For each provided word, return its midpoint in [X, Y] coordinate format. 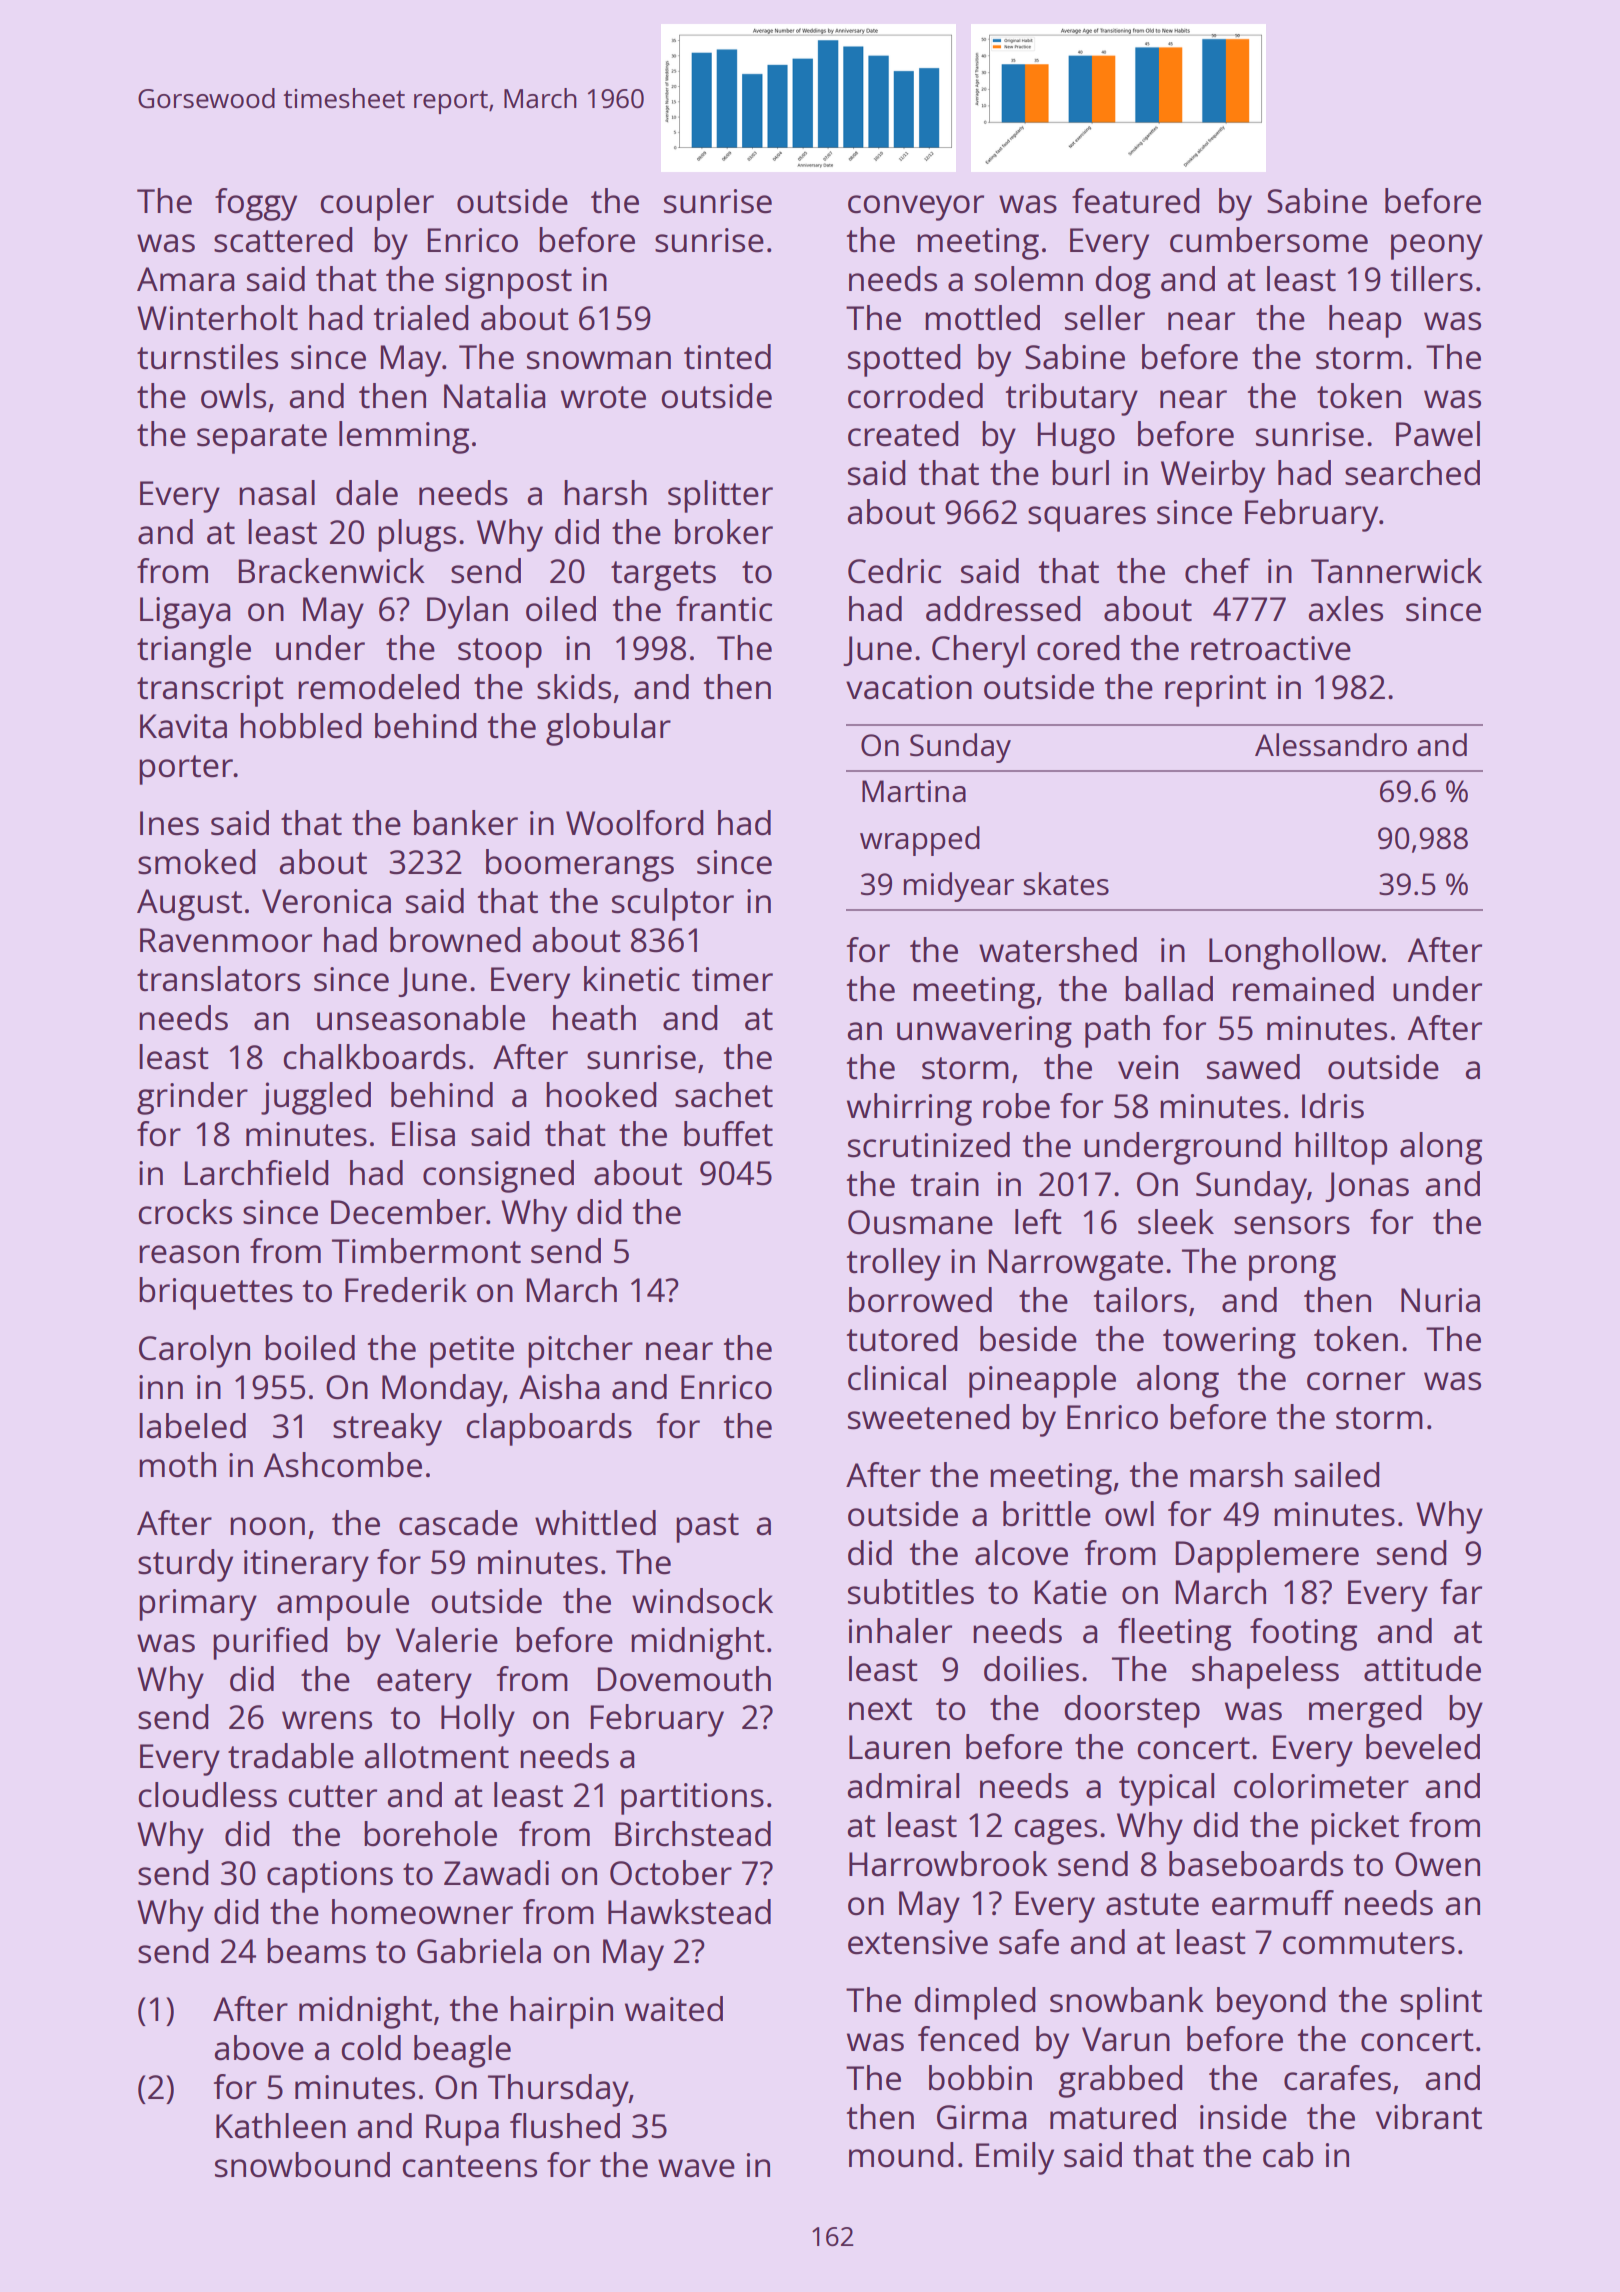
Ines [169, 823]
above [259, 2048]
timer [732, 979]
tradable [291, 1756]
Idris [1333, 1106]
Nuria [1440, 1300]
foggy [256, 204]
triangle [194, 651]
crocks [185, 1212]
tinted [727, 357]
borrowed [920, 1300]
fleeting [1174, 1634]
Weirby [1213, 476]
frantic [724, 609]
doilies [1031, 1669]
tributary [1072, 399]
